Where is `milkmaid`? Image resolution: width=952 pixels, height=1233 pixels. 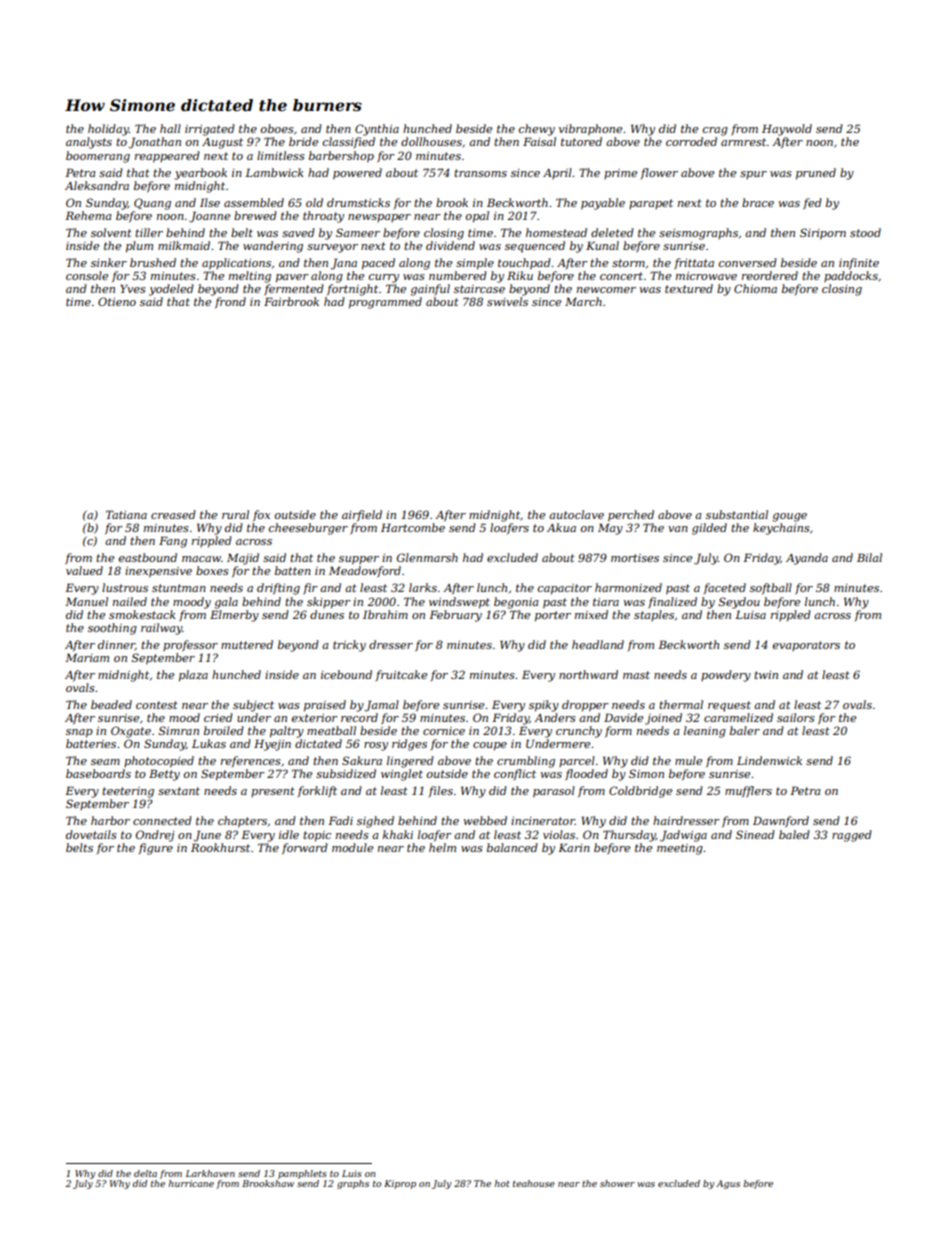 milkmaid is located at coordinates (184, 245).
